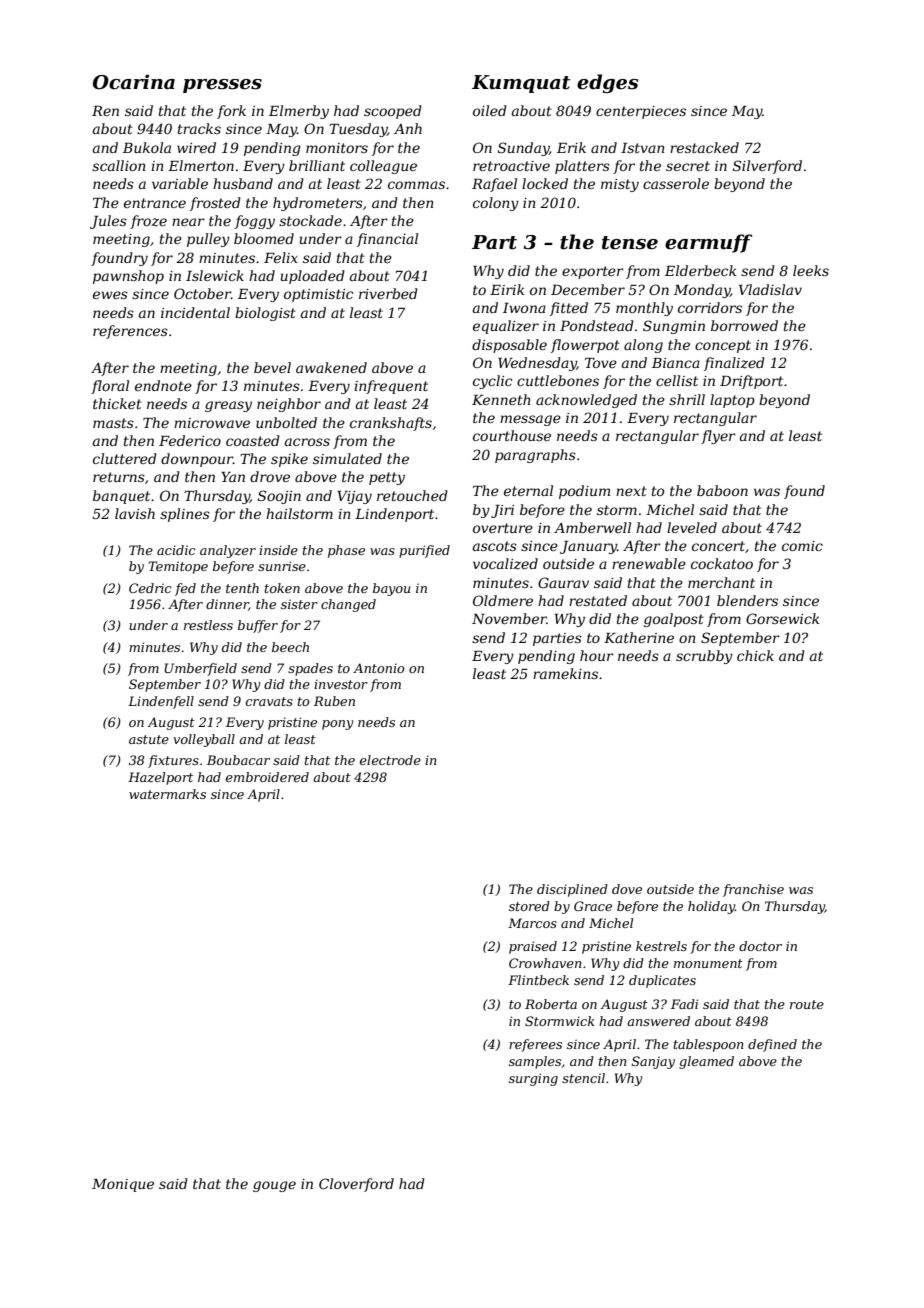 This page has height=1308, width=924. What do you see at coordinates (388, 293) in the page?
I see `riverbed` at bounding box center [388, 293].
